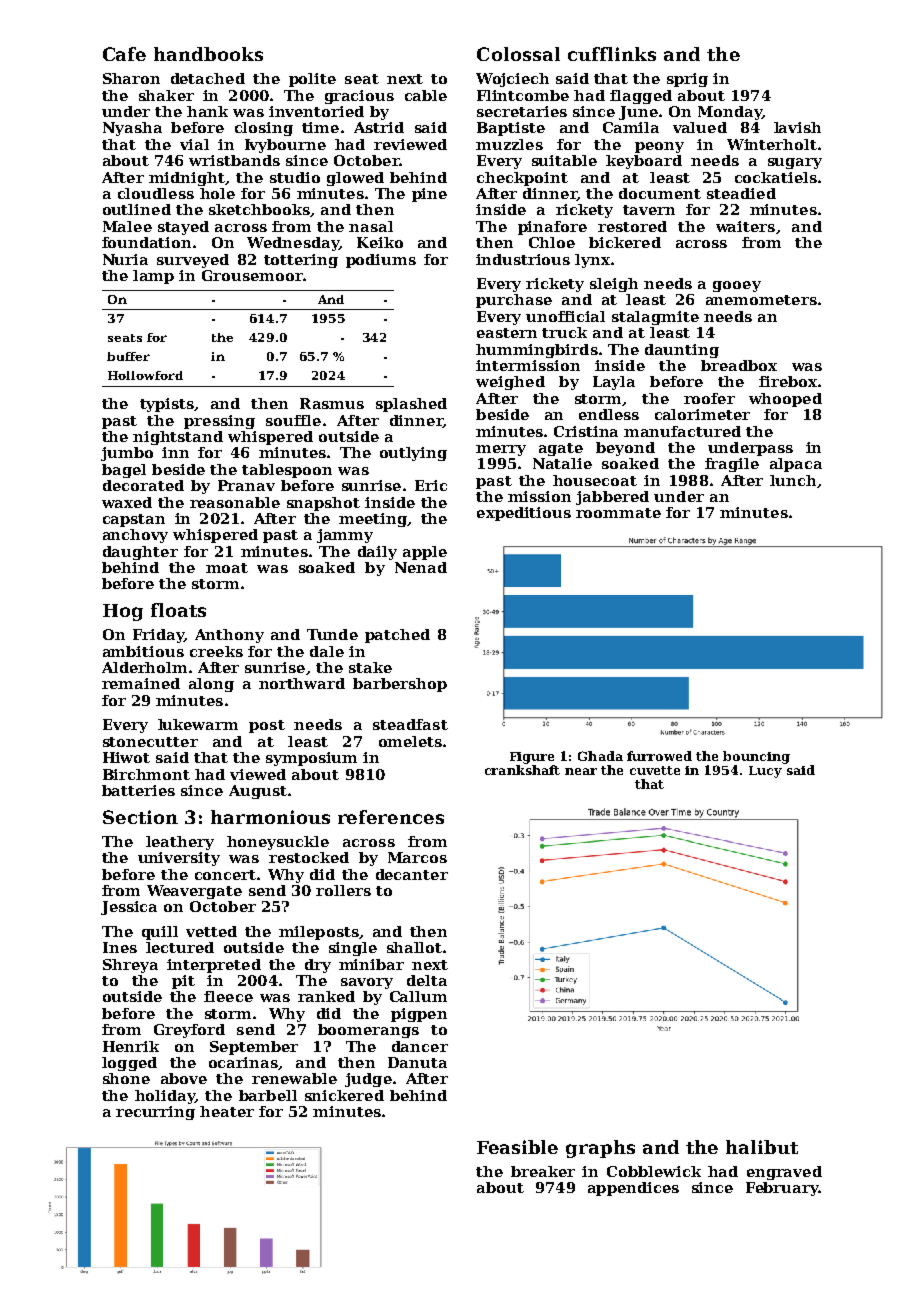 Image resolution: width=924 pixels, height=1308 pixels. Describe the element at coordinates (765, 772) in the image. I see `Lucy` at that location.
